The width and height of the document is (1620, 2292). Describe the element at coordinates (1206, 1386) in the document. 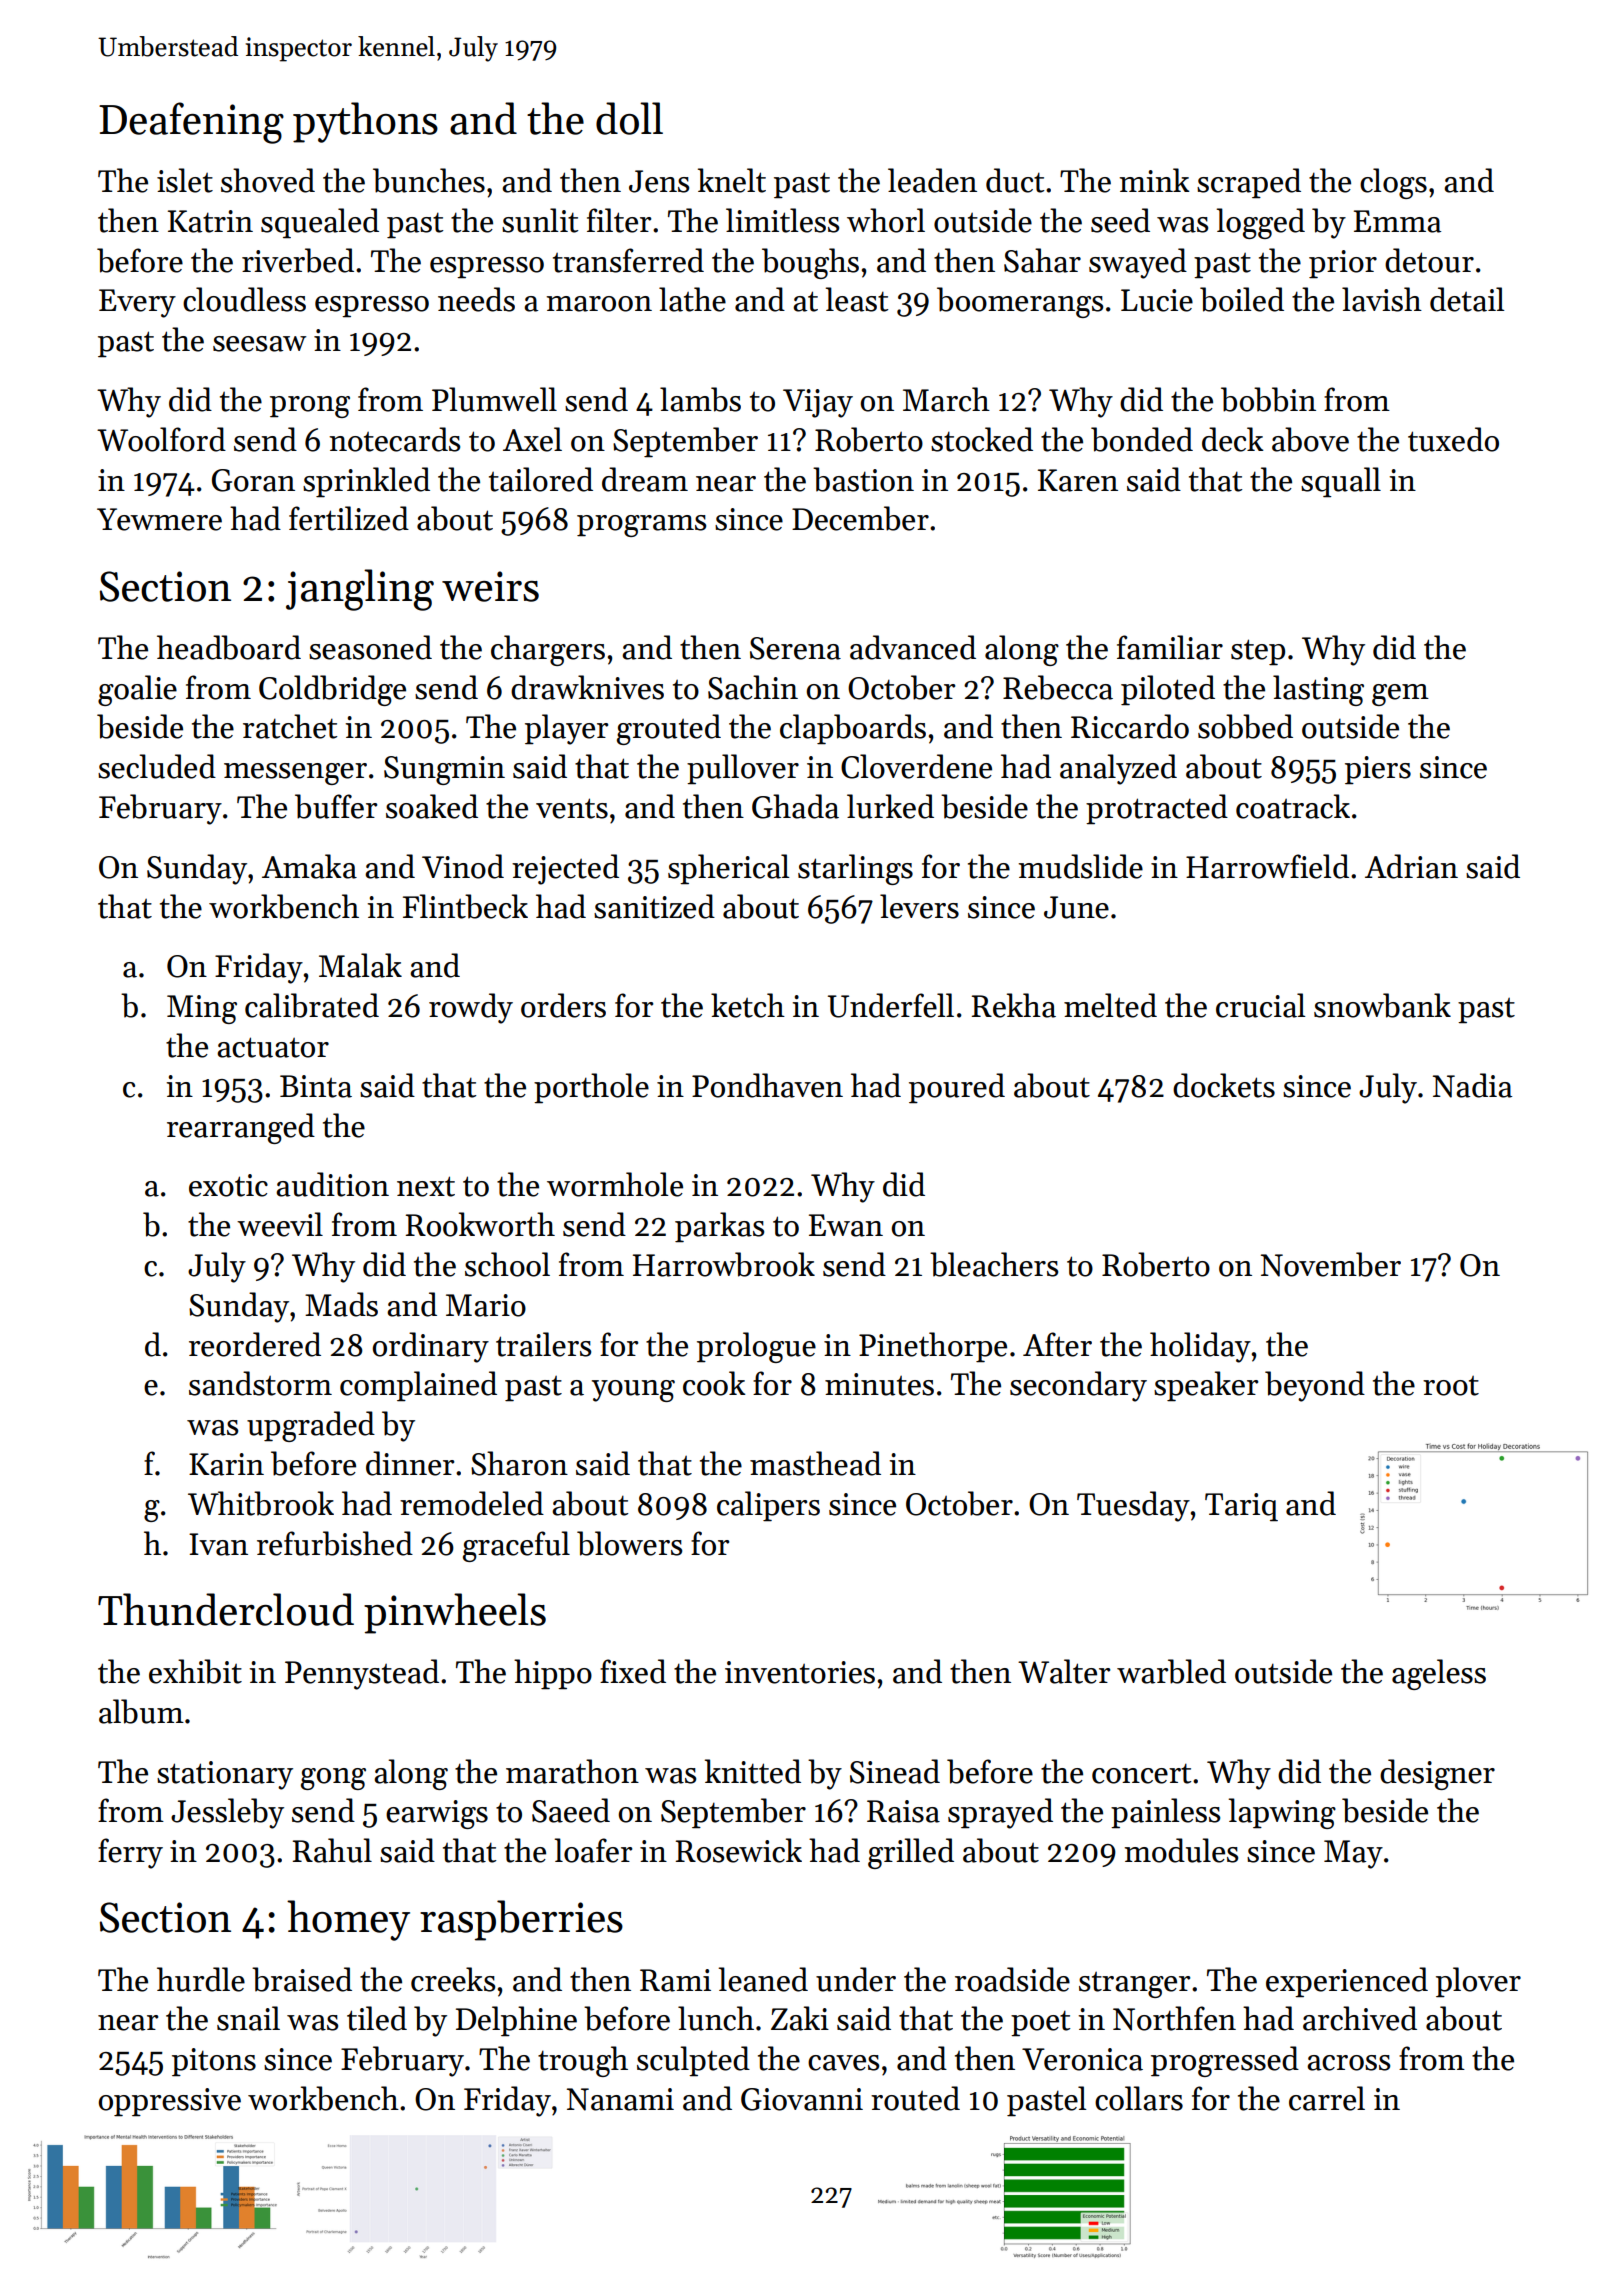

I see `speaker` at that location.
